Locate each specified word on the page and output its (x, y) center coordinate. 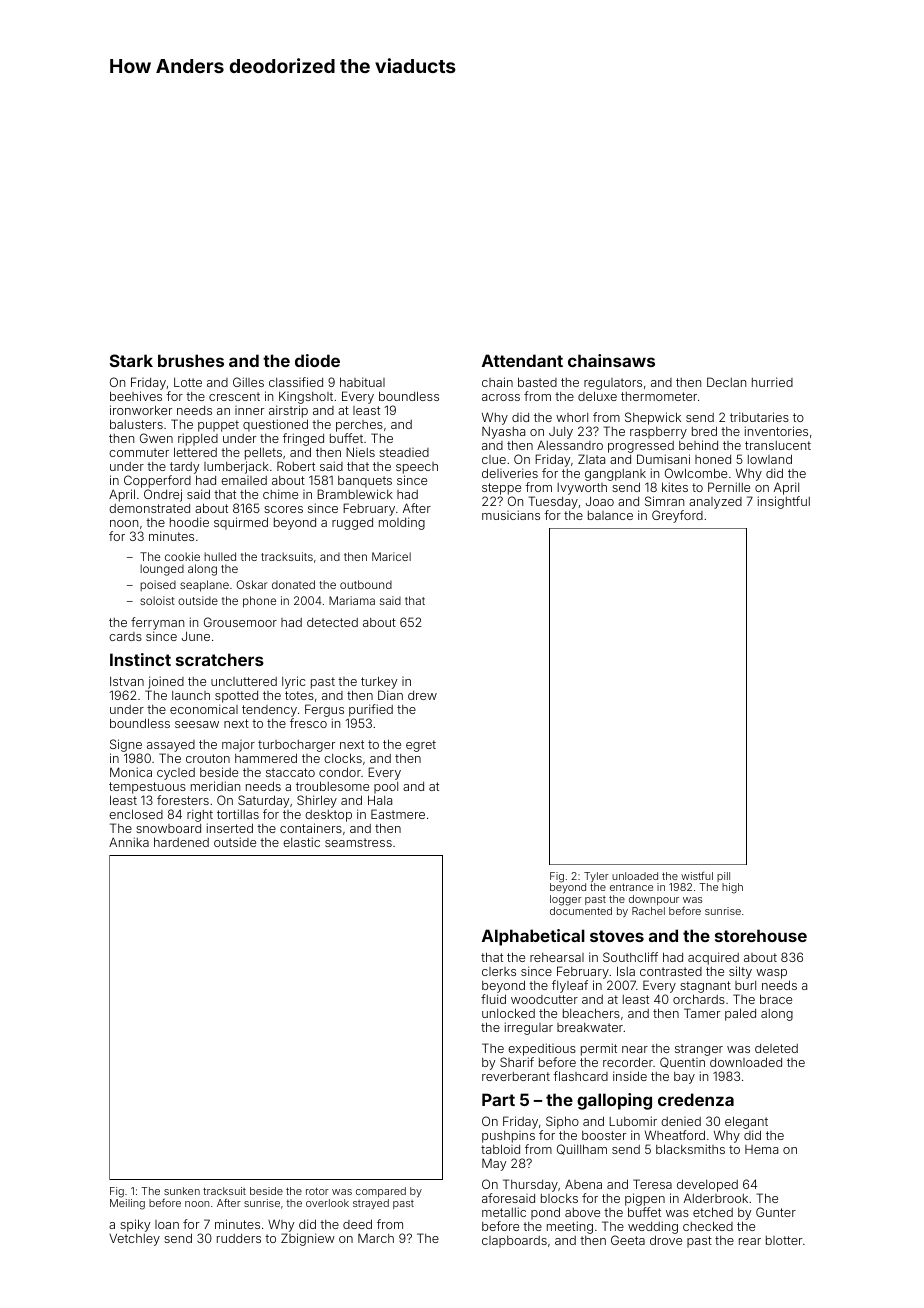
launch (191, 695)
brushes (191, 360)
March (376, 1238)
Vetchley (134, 1240)
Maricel (391, 556)
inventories (776, 431)
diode (317, 360)
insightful (784, 502)
